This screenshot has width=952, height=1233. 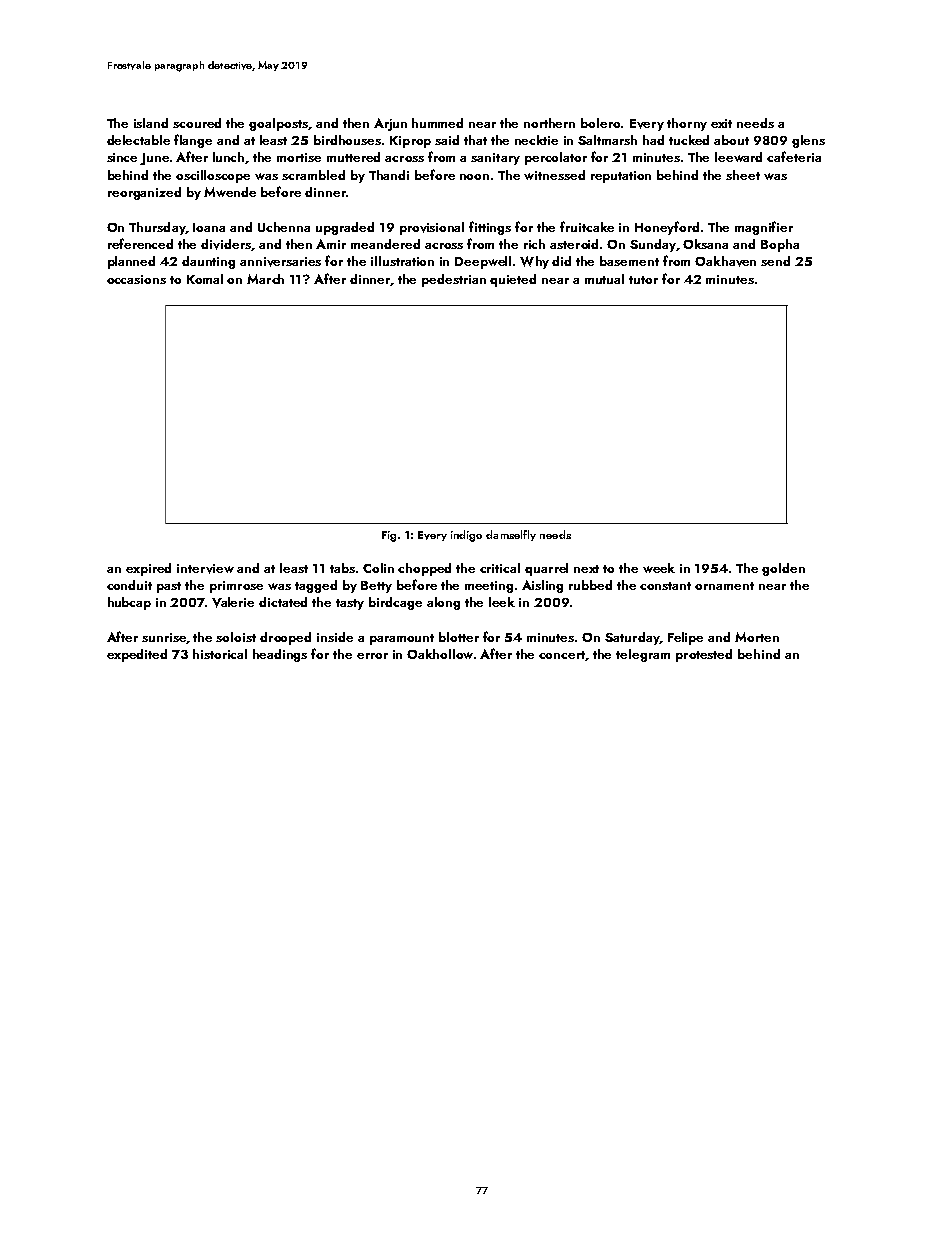 What do you see at coordinates (502, 602) in the screenshot?
I see `leek` at bounding box center [502, 602].
